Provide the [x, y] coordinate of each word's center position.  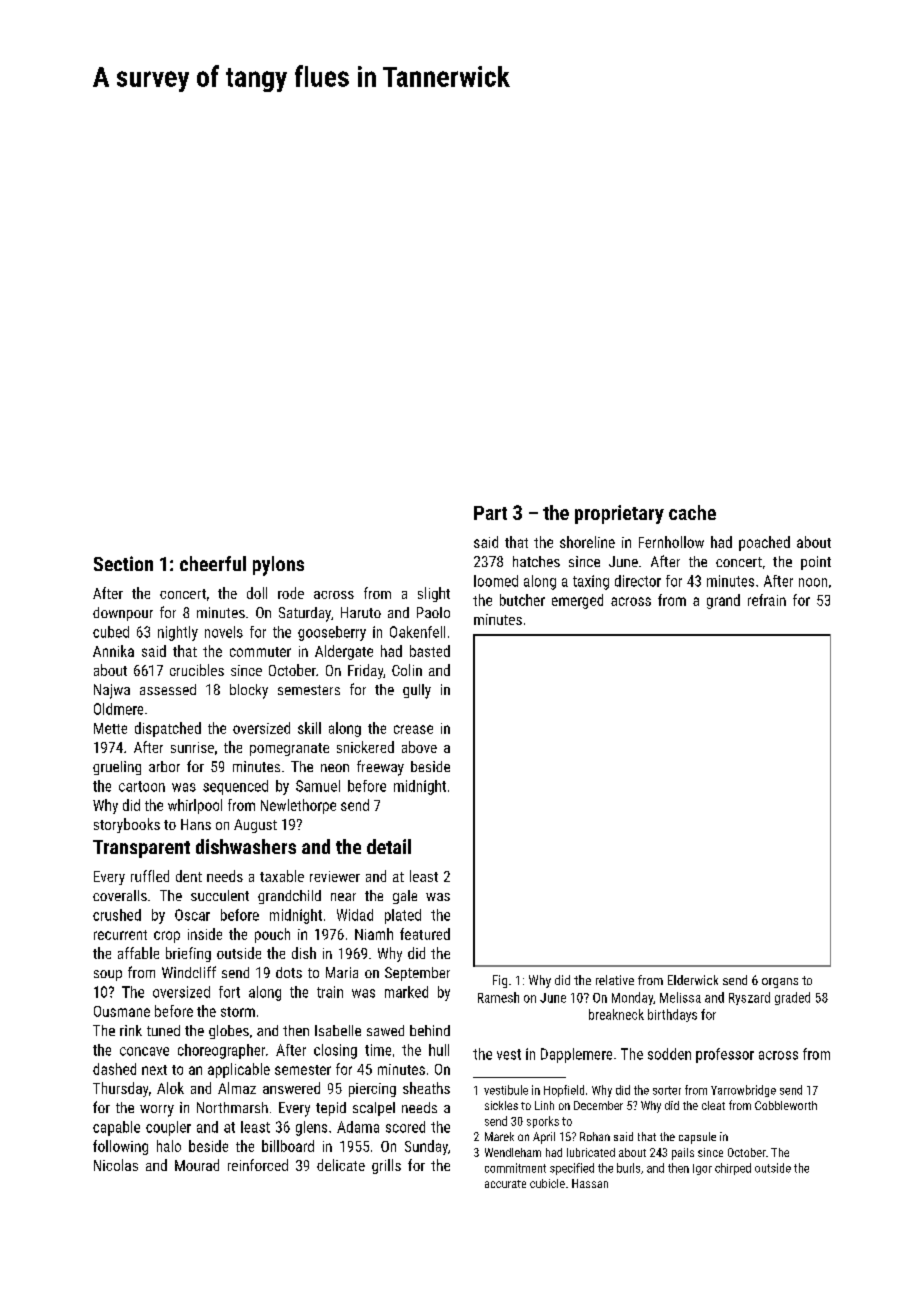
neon [335, 768]
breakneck [616, 1014]
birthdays [672, 1015]
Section [123, 563]
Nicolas [116, 1165]
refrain [767, 600]
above [419, 747]
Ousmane [122, 1011]
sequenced [235, 787]
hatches [536, 561]
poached [764, 543]
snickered [365, 747]
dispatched [168, 729]
